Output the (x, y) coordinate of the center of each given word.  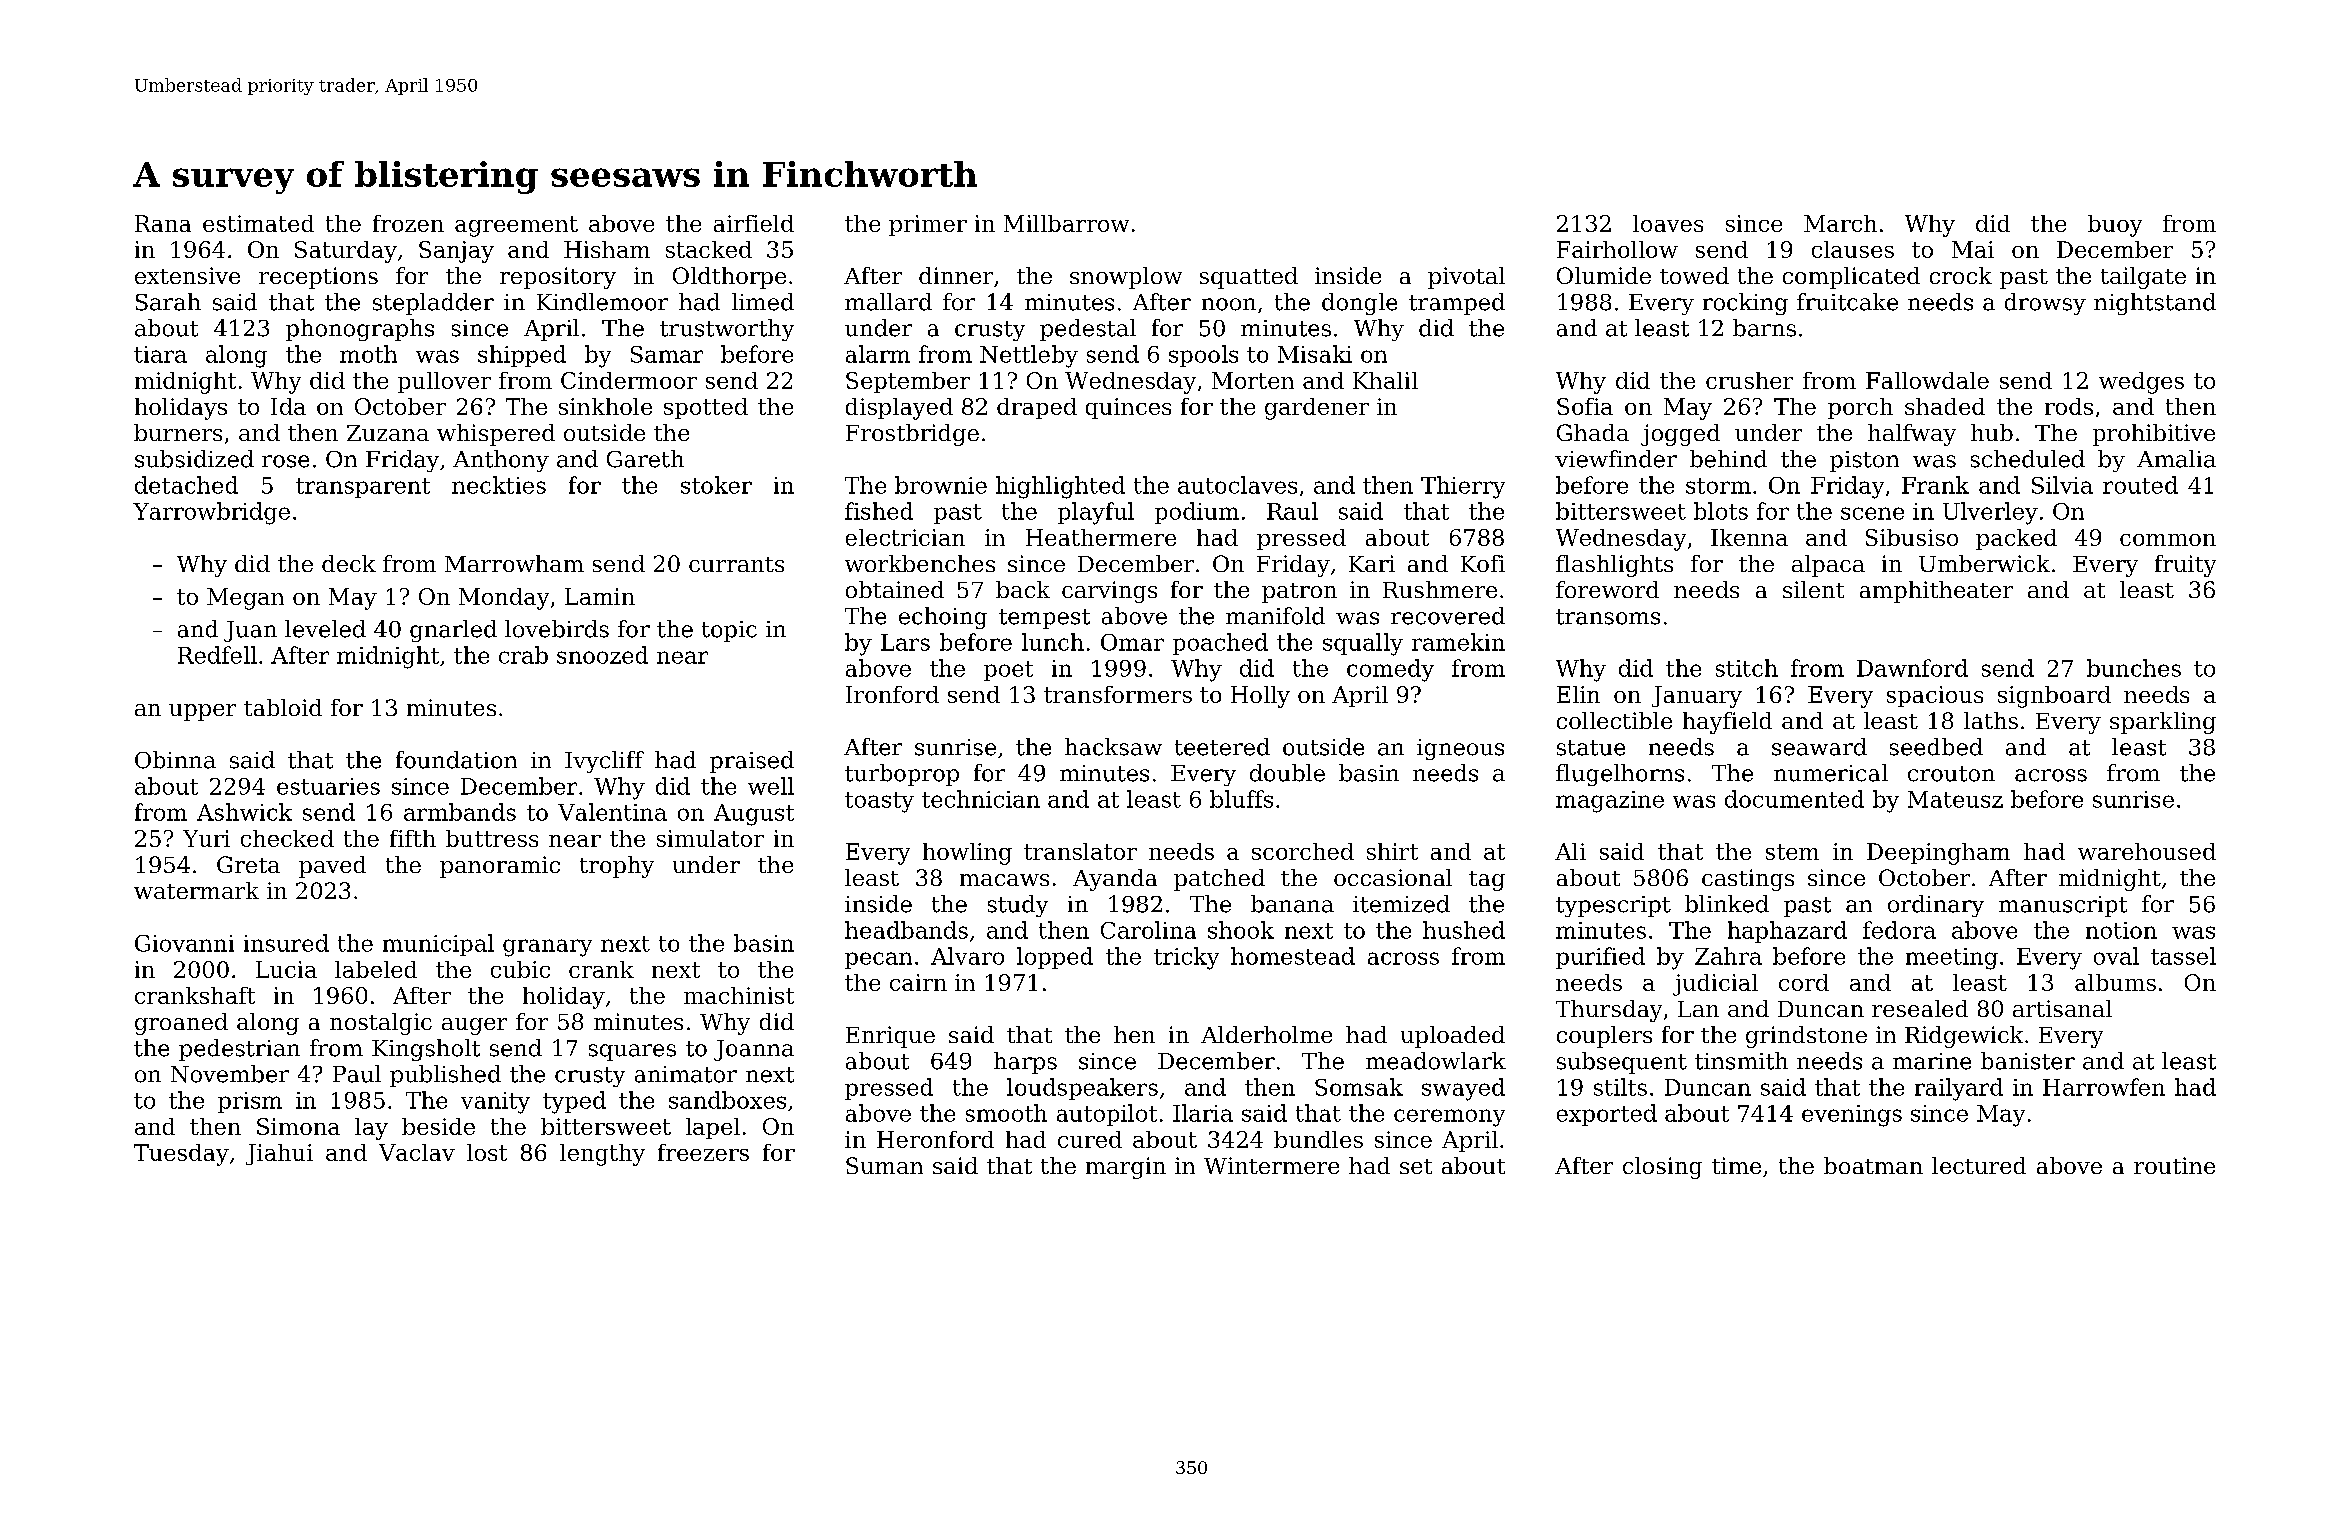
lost (487, 1152)
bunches (2134, 668)
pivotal (1466, 278)
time (1736, 1165)
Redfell (217, 655)
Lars (905, 642)
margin (1126, 1168)
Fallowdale (1927, 380)
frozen (408, 223)
